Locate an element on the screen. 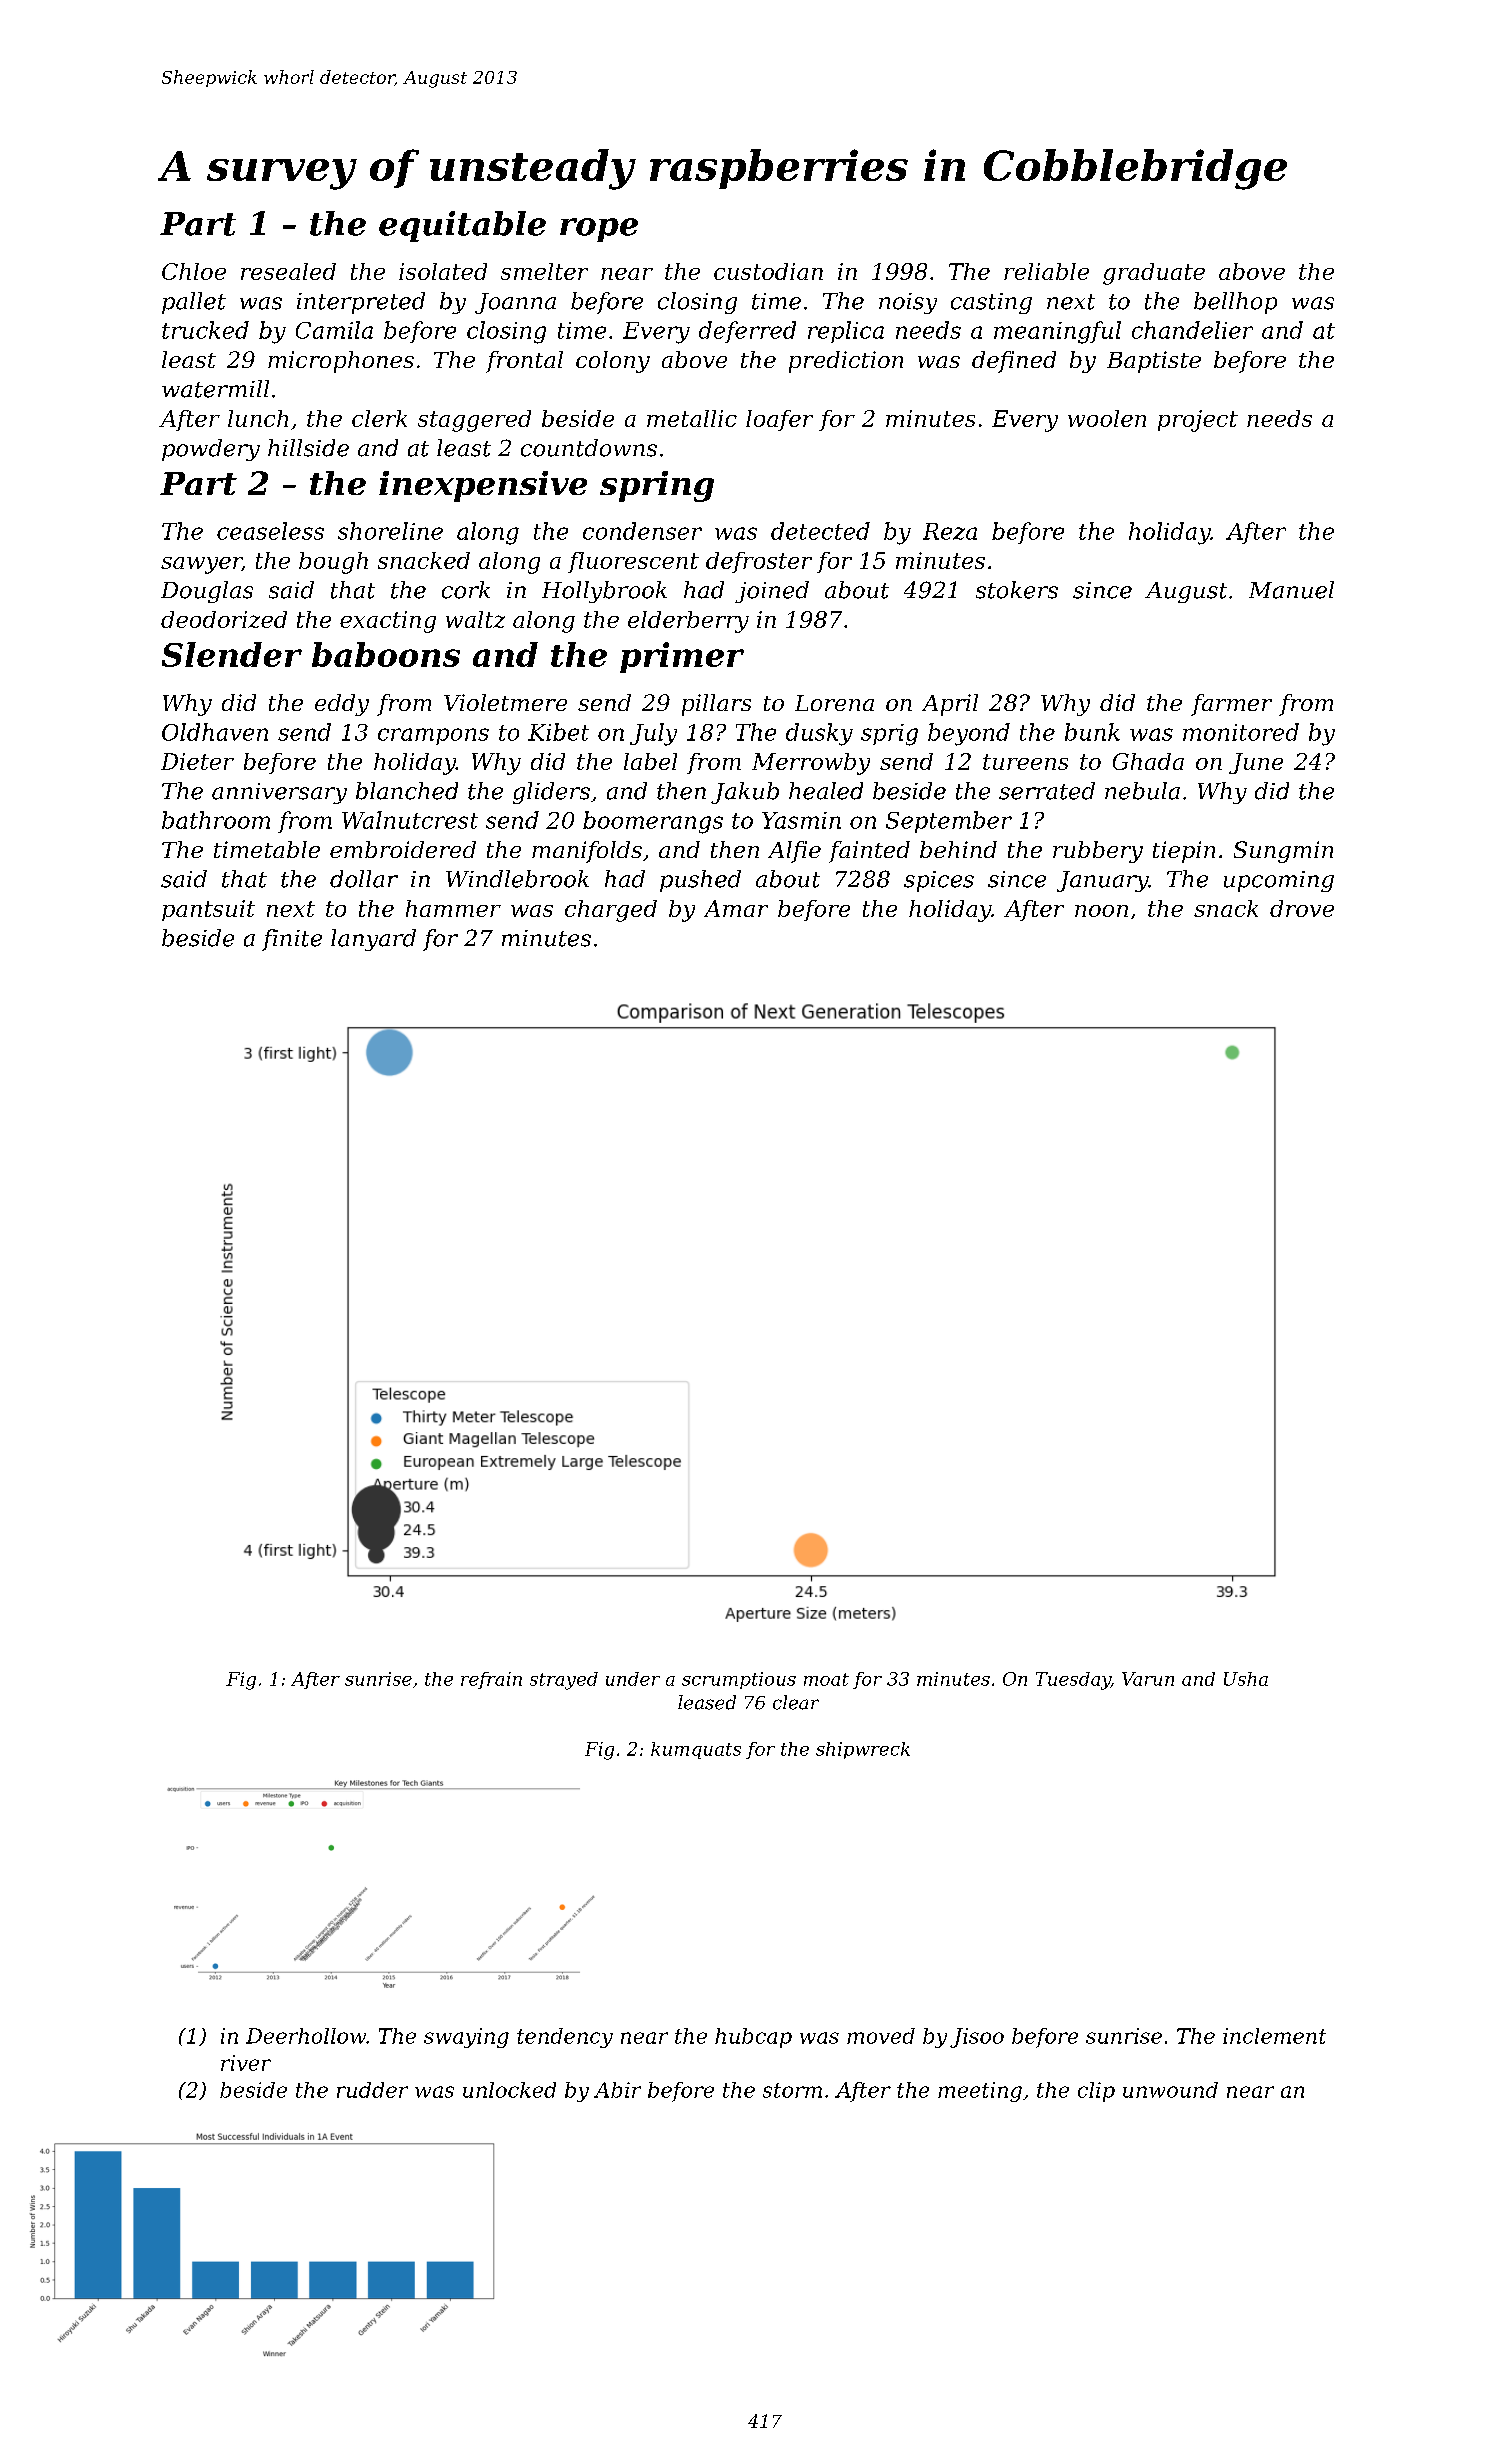  swaying is located at coordinates (466, 2038).
